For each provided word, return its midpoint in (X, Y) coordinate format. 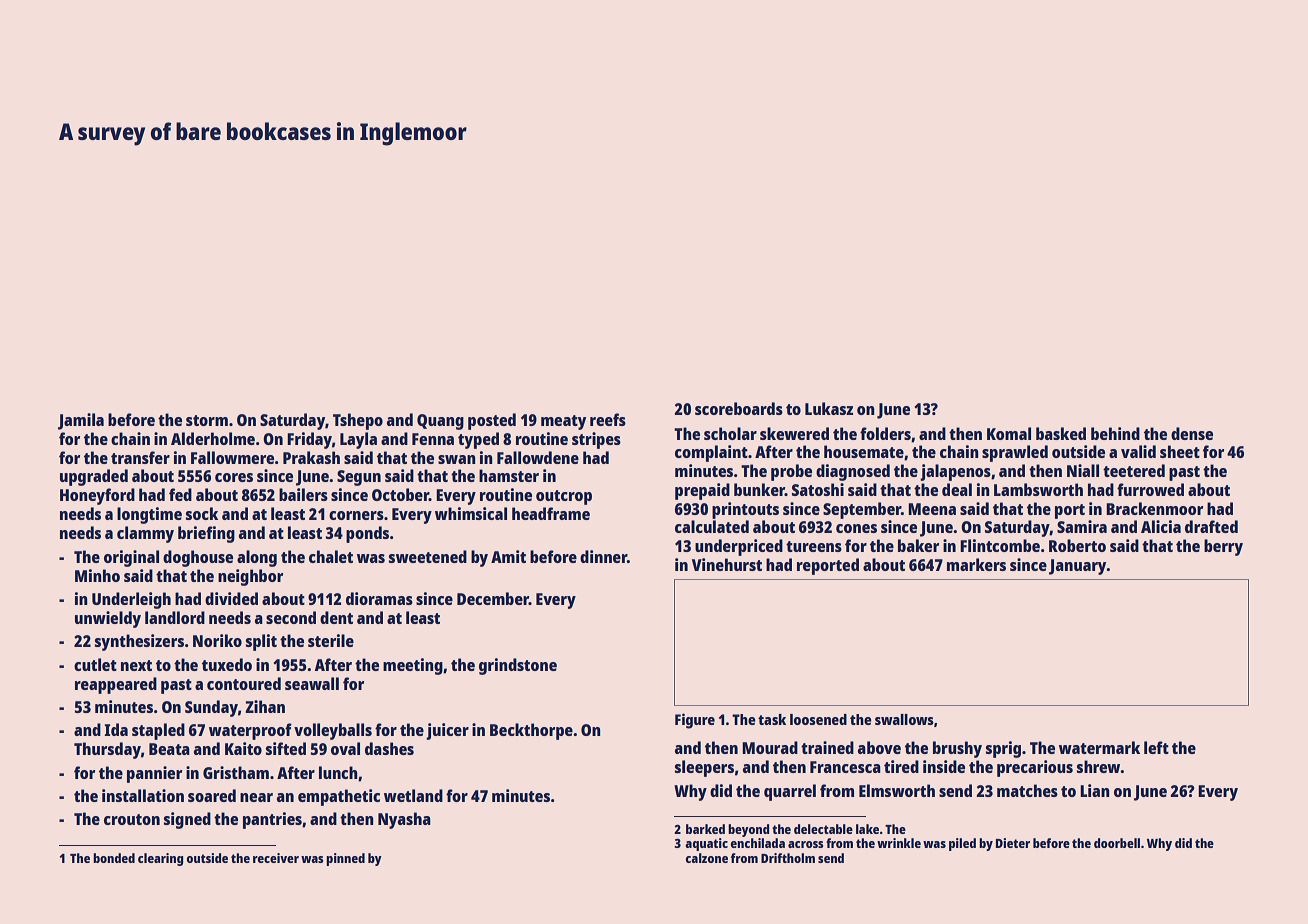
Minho (97, 575)
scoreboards (739, 408)
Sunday (211, 708)
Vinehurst (727, 564)
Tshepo (358, 421)
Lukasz (829, 408)
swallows (904, 719)
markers (976, 564)
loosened (818, 719)
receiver (276, 858)
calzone (707, 858)
